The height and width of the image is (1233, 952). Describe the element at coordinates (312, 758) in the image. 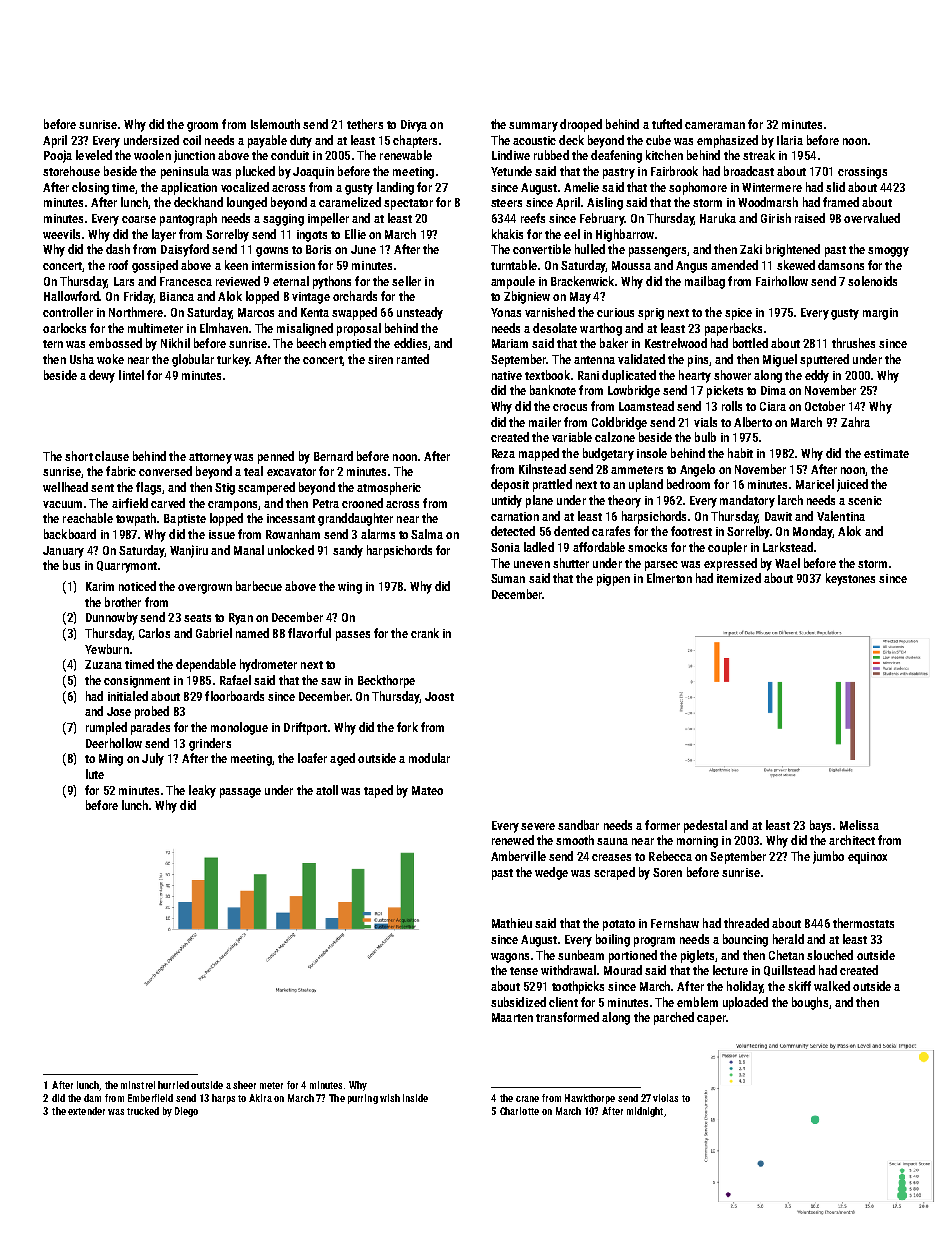

I see `loafer` at that location.
